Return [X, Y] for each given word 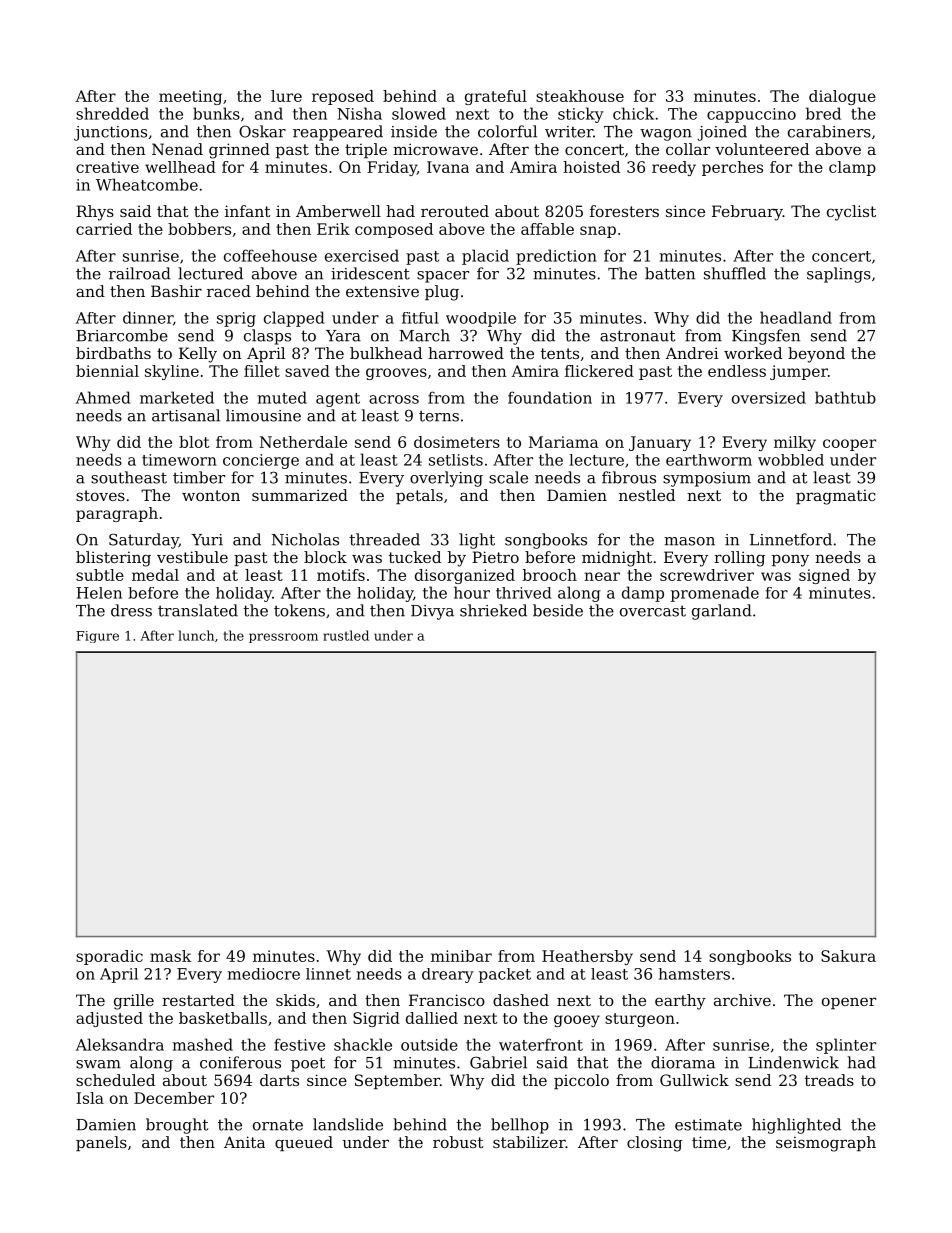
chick [633, 113]
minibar [461, 956]
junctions [110, 133]
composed [394, 230]
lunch [196, 635]
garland [722, 612]
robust [458, 1142]
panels [101, 1143]
